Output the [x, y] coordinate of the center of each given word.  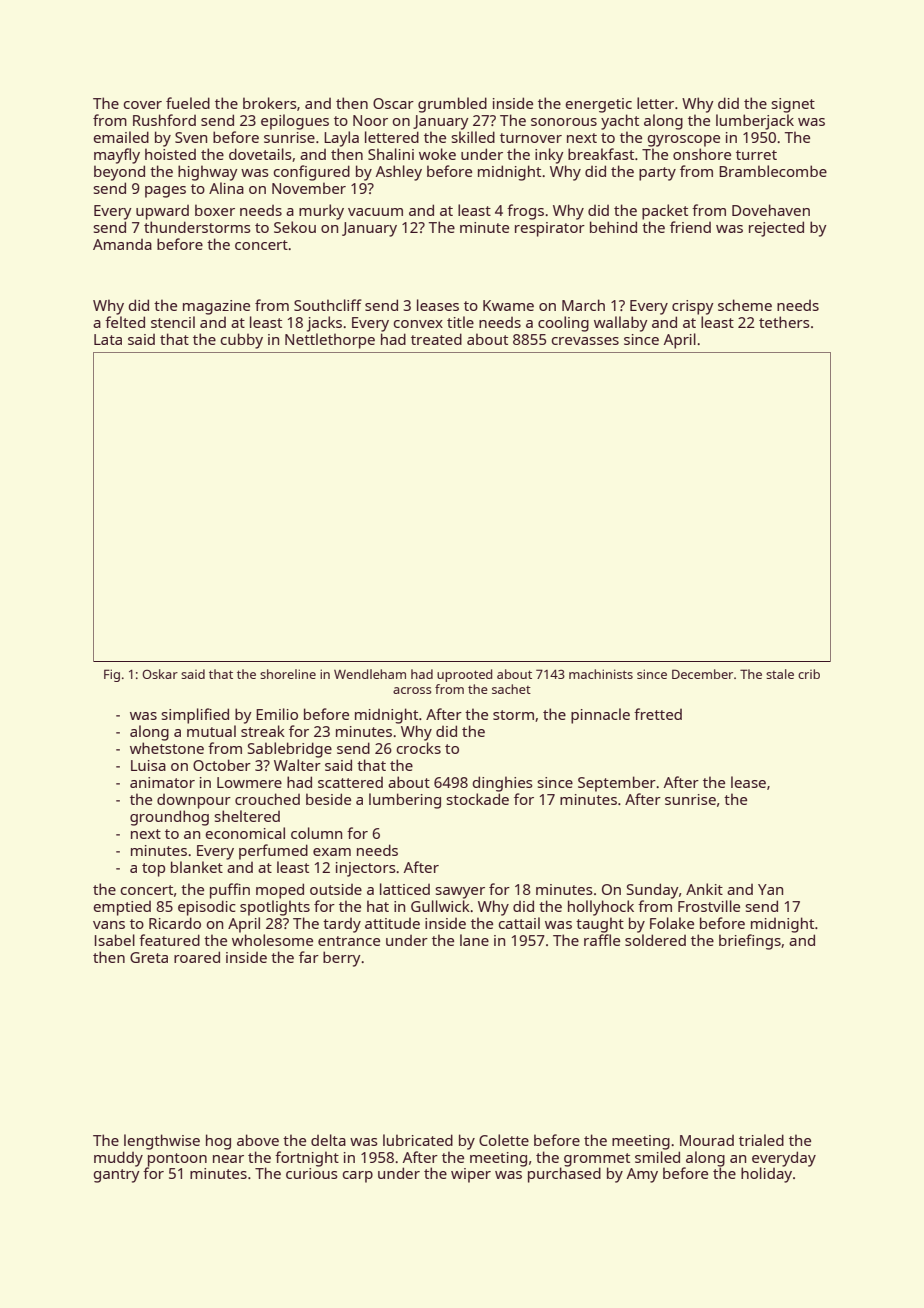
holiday [766, 1175]
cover [143, 105]
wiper [471, 1175]
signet [793, 105]
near [228, 1159]
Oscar [393, 103]
